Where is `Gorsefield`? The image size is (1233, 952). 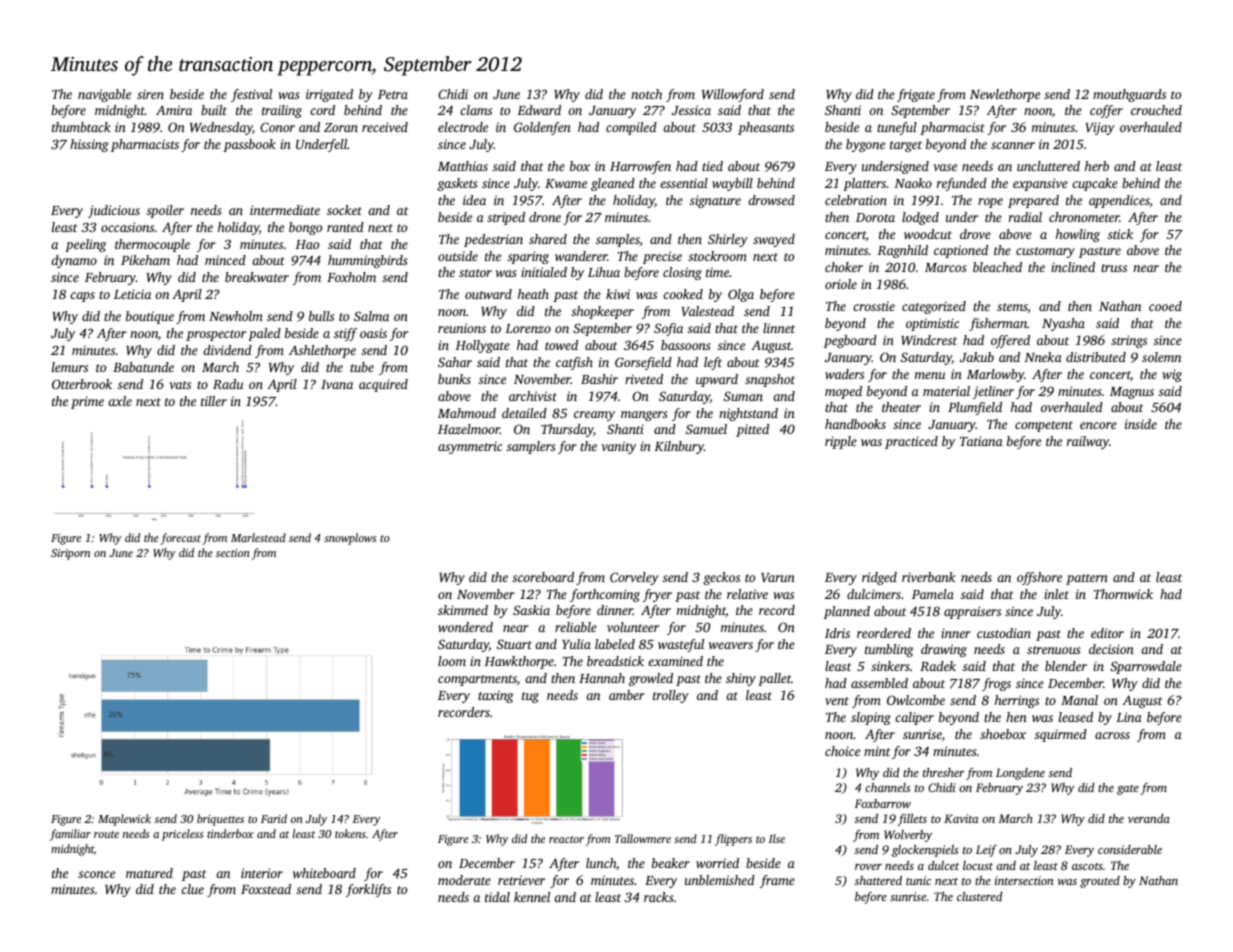 Gorsefield is located at coordinates (643, 363).
